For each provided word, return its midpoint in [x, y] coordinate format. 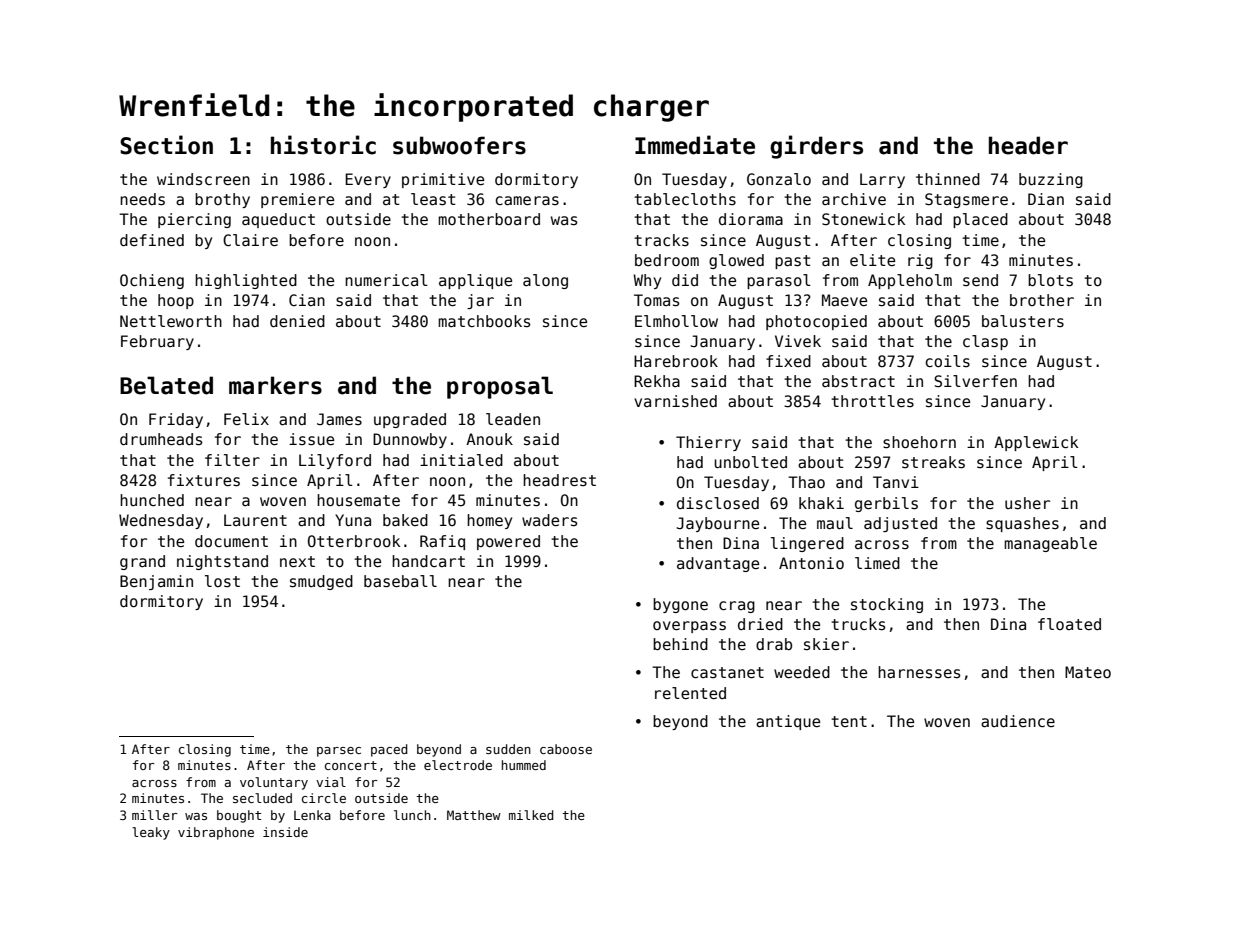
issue [311, 439]
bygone [680, 605]
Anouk [489, 439]
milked [531, 815]
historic [323, 145]
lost [222, 581]
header [1028, 145]
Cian [307, 300]
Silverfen [975, 381]
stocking [887, 605]
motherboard [489, 219]
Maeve [844, 300]
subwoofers [459, 145]
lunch [412, 815]
